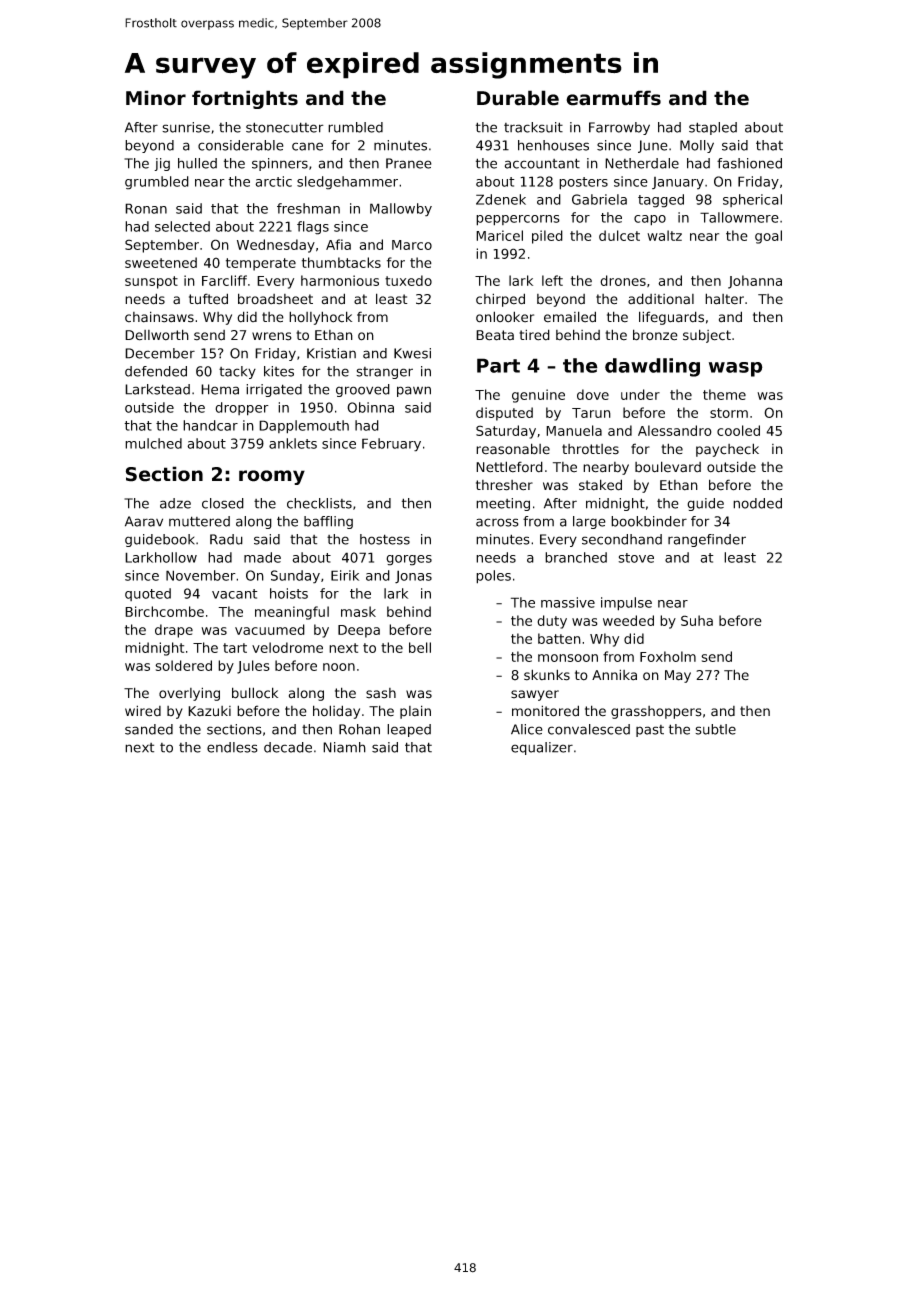 The image size is (908, 1316). Describe the element at coordinates (153, 443) in the image. I see `mulched` at that location.
